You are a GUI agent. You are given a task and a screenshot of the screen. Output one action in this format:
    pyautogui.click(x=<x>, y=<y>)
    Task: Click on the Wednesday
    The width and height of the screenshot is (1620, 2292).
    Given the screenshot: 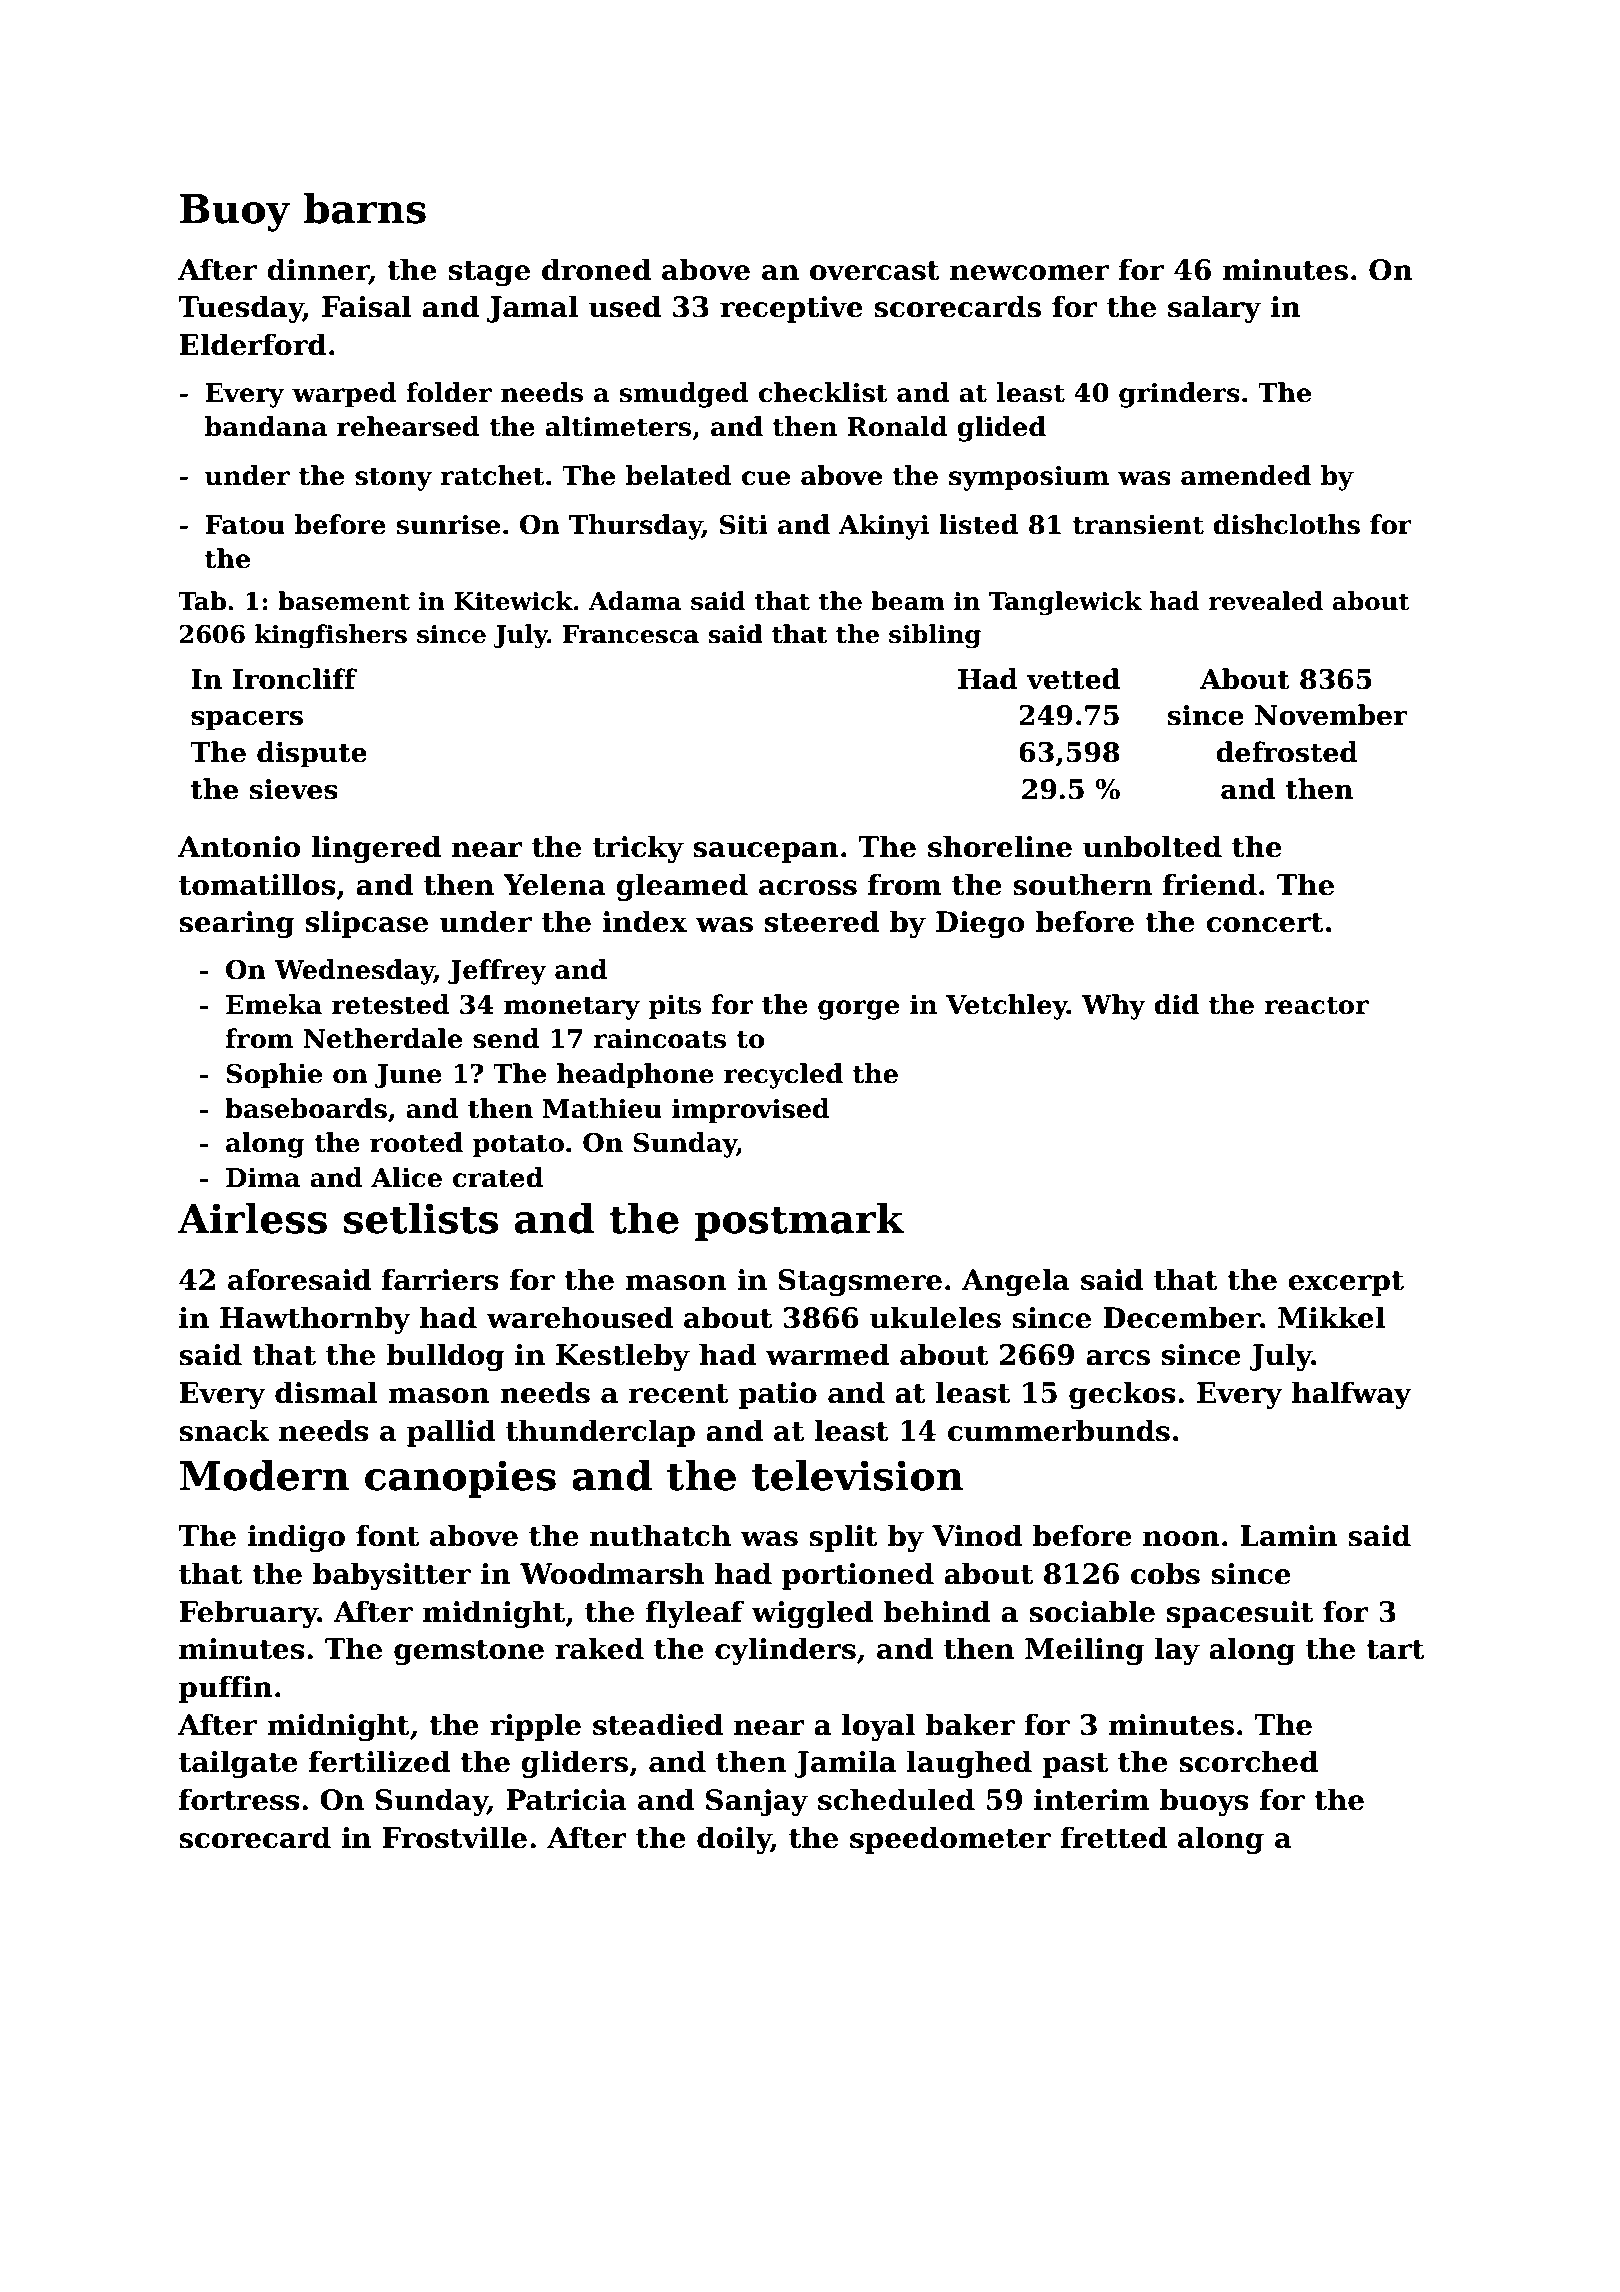 What is the action you would take?
    pyautogui.click(x=354, y=972)
